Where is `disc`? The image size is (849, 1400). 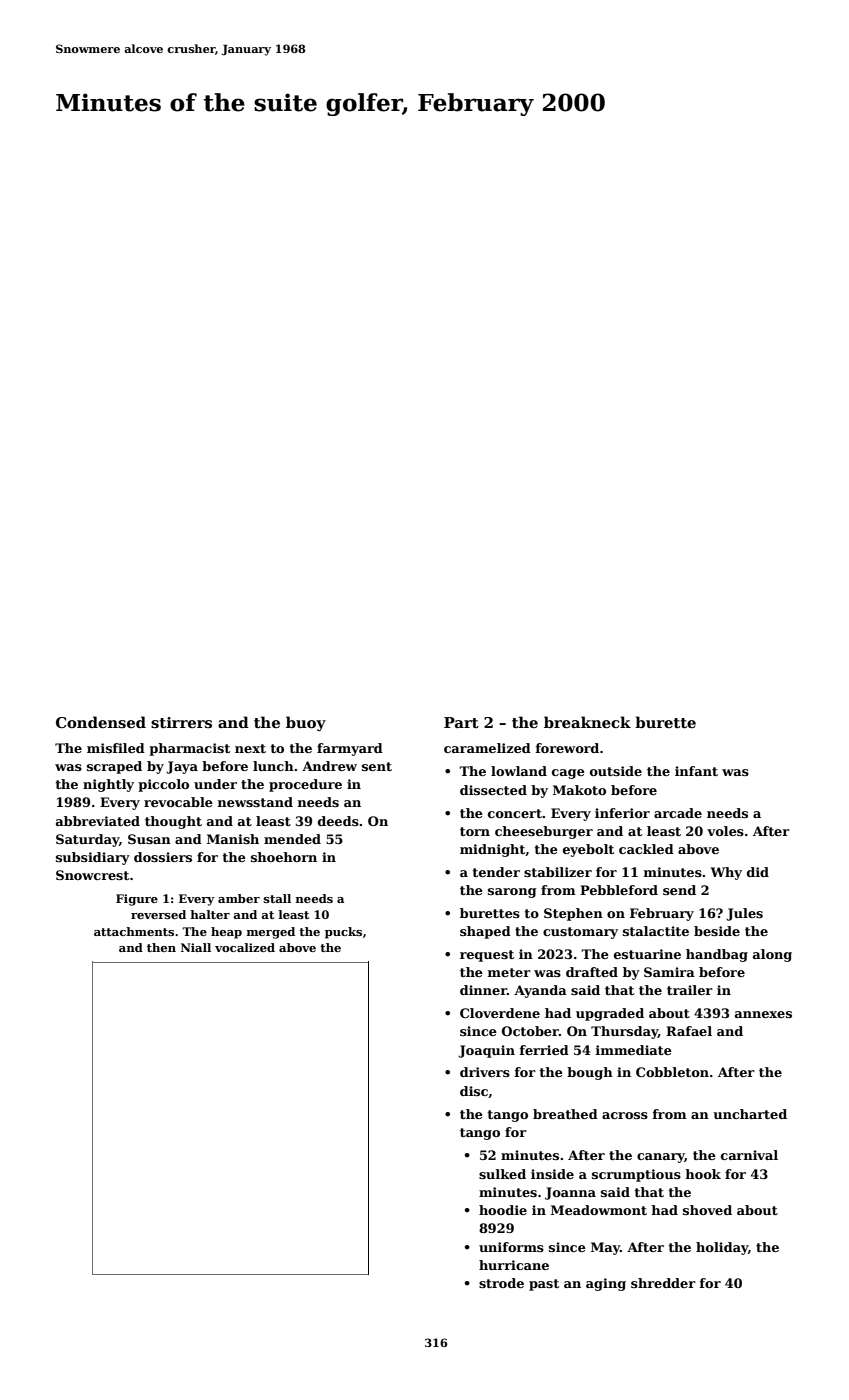
disc is located at coordinates (474, 1091).
